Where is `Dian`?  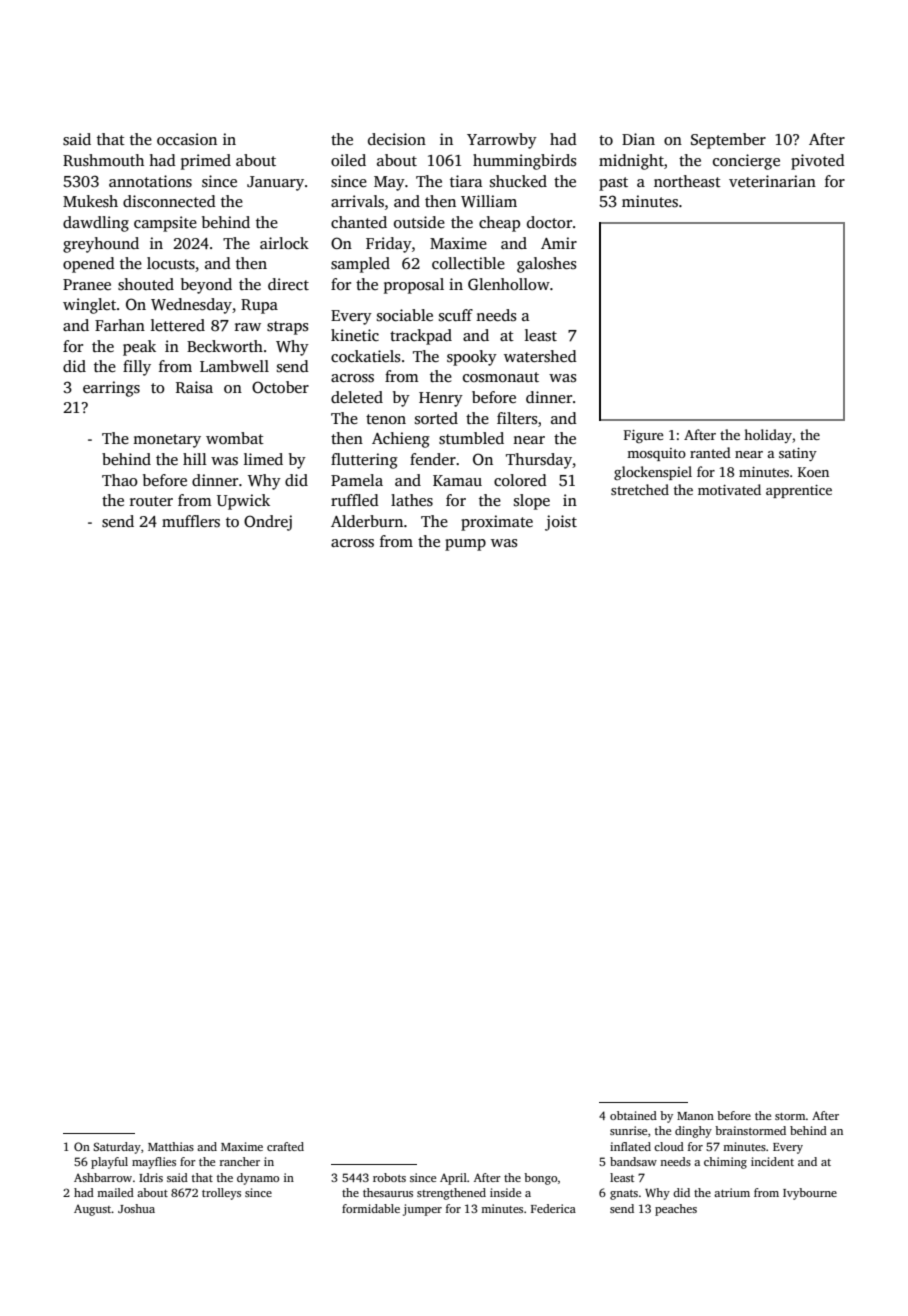 Dian is located at coordinates (638, 139).
